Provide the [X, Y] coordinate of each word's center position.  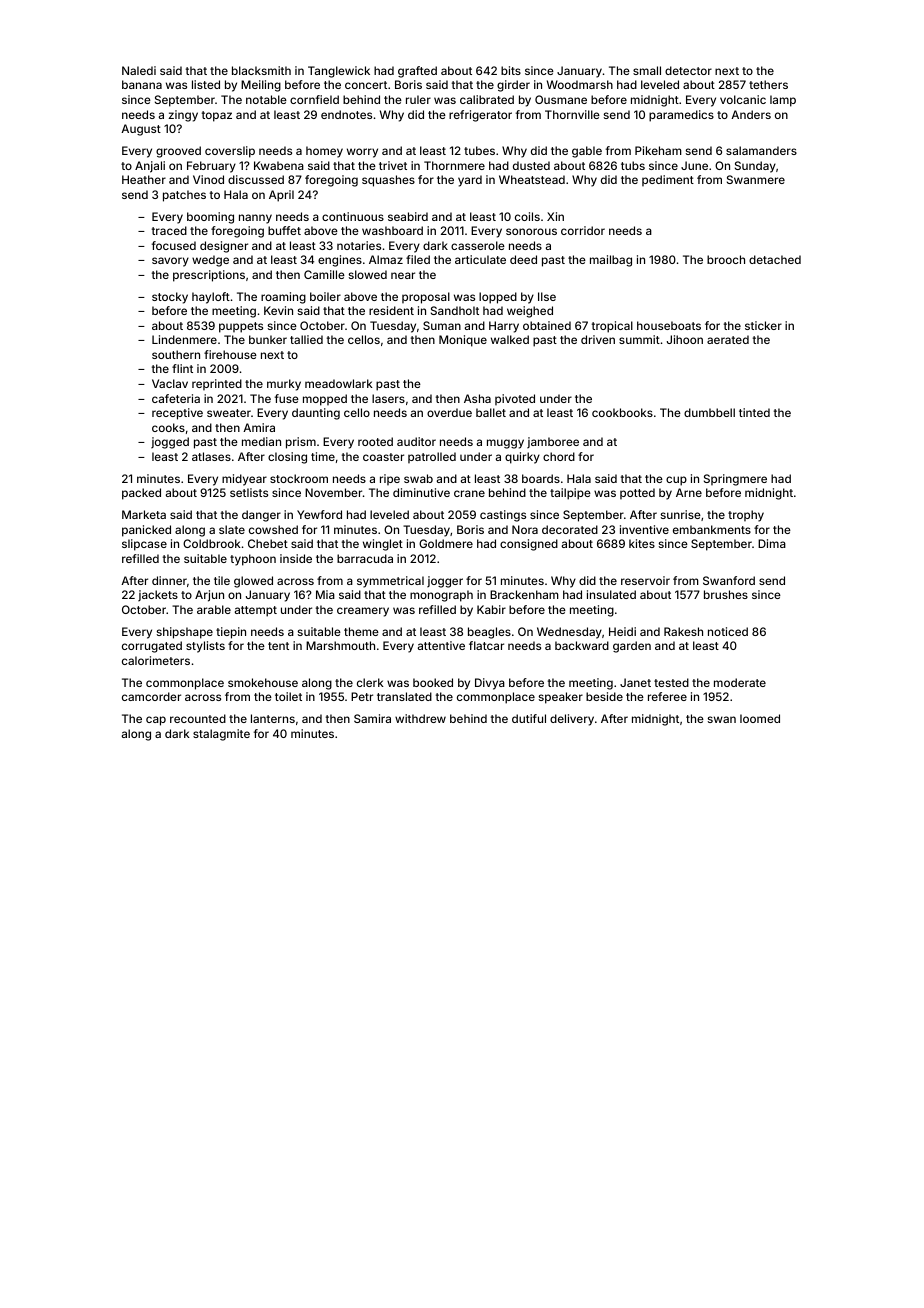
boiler [325, 296]
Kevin [278, 310]
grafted [417, 72]
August [141, 130]
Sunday [755, 167]
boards [541, 478]
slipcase [144, 545]
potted [637, 493]
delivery [572, 720]
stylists [205, 647]
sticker [763, 325]
